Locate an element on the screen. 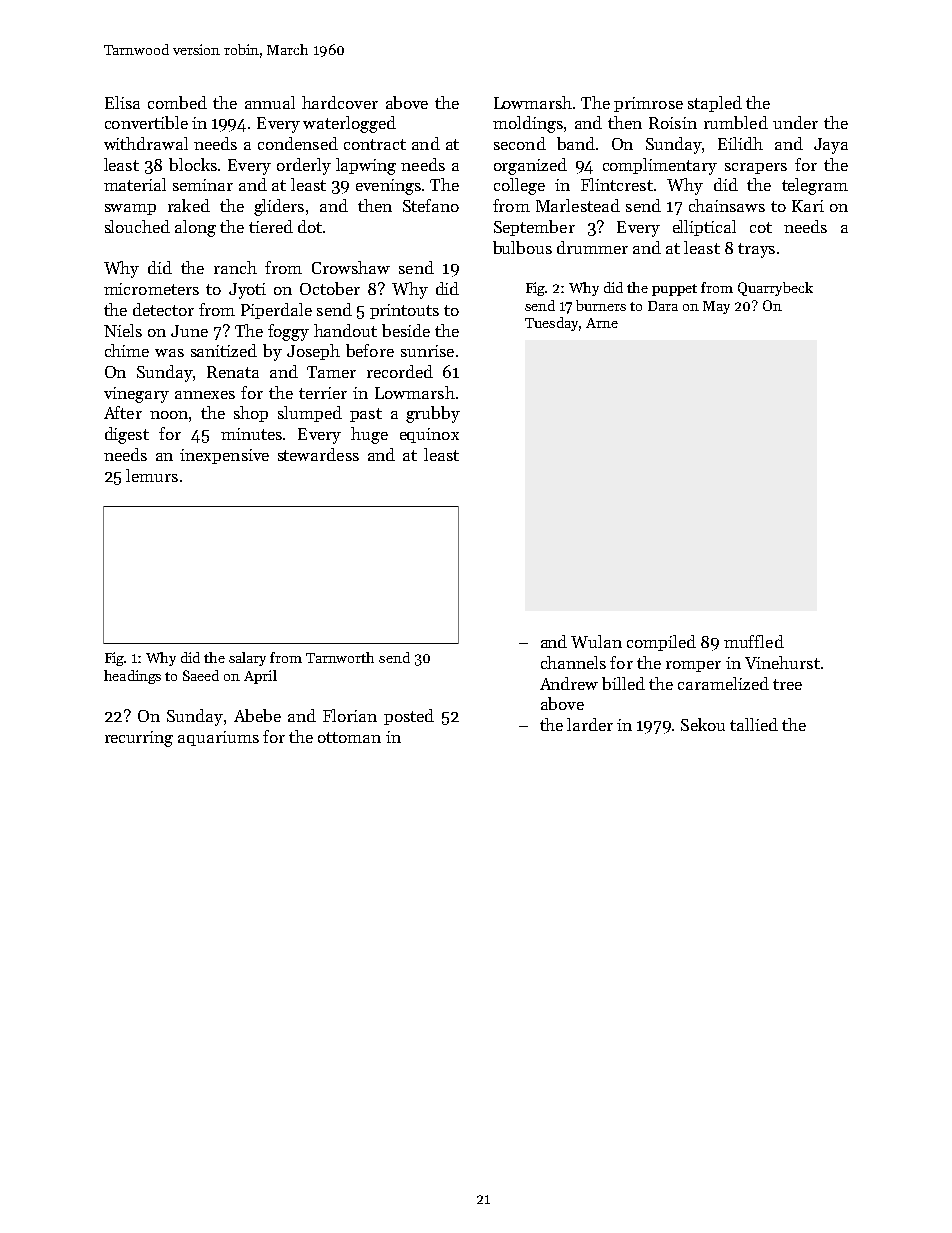 The width and height of the screenshot is (952, 1233). Andrew is located at coordinates (569, 683).
